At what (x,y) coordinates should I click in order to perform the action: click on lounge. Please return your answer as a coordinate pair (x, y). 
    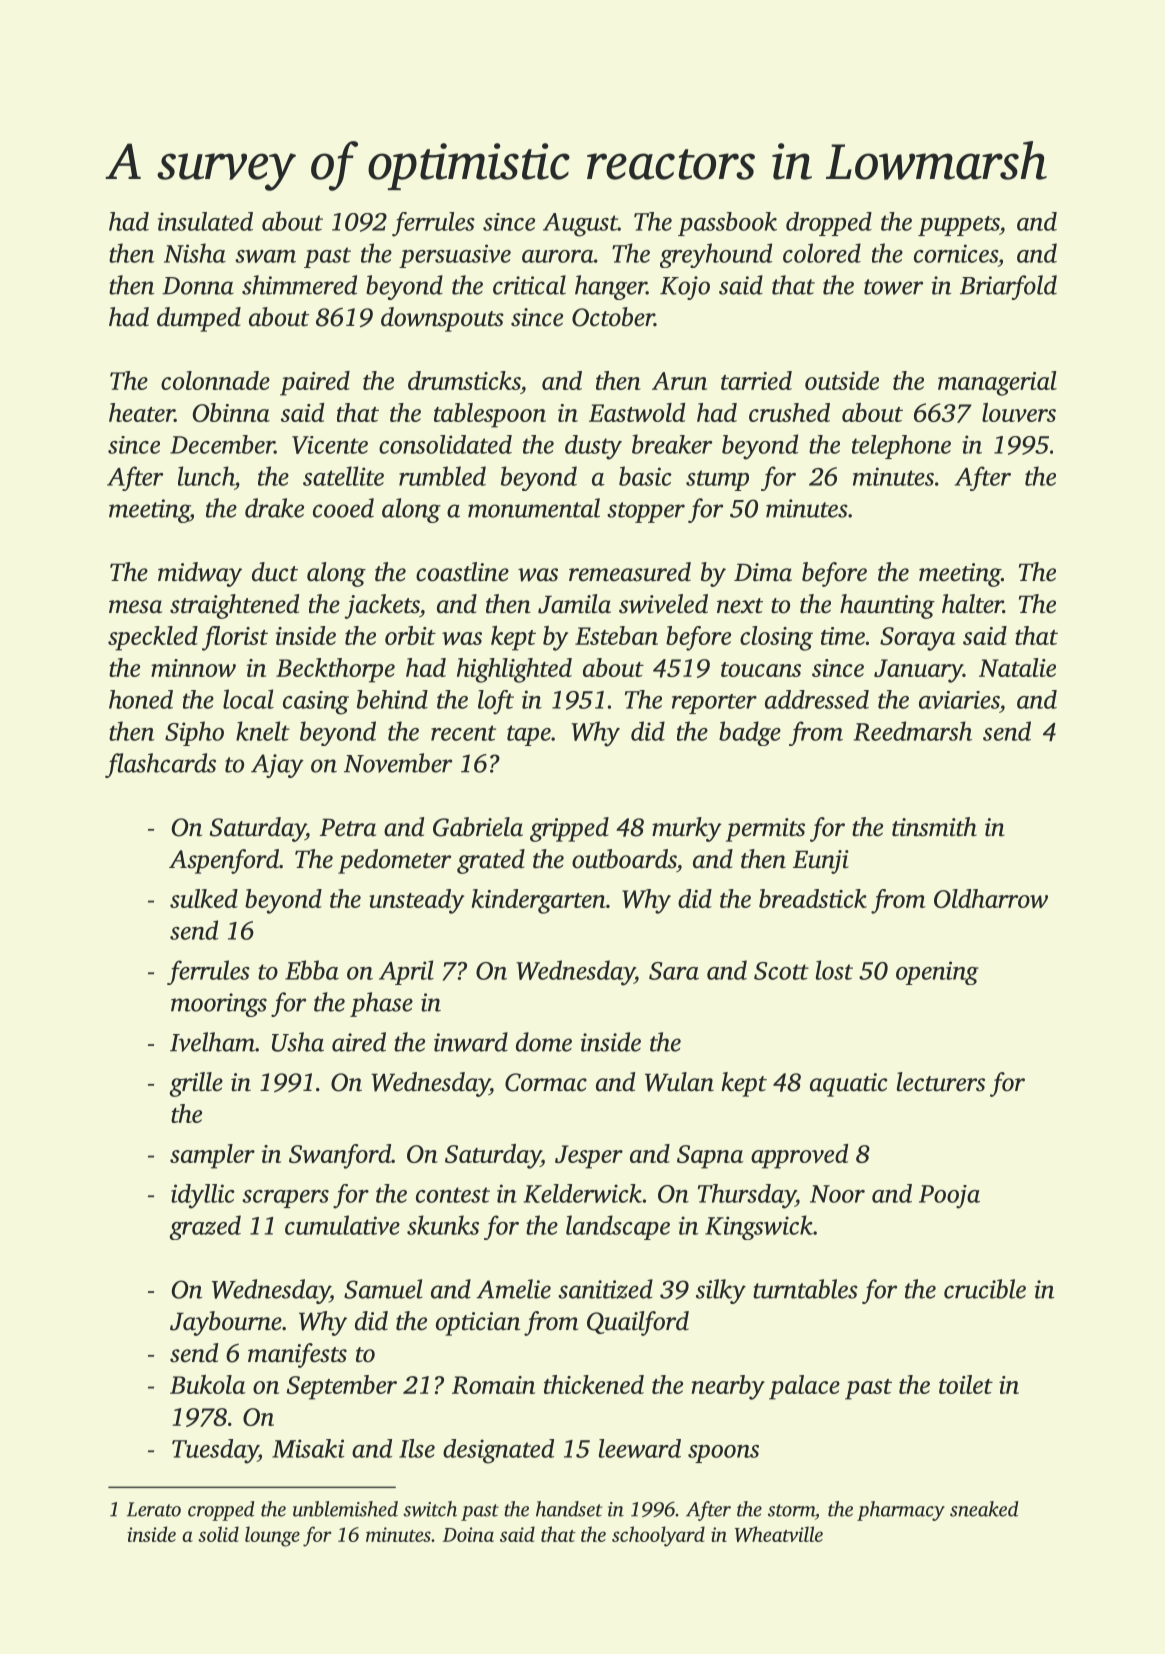
    Looking at the image, I should click on (272, 1536).
